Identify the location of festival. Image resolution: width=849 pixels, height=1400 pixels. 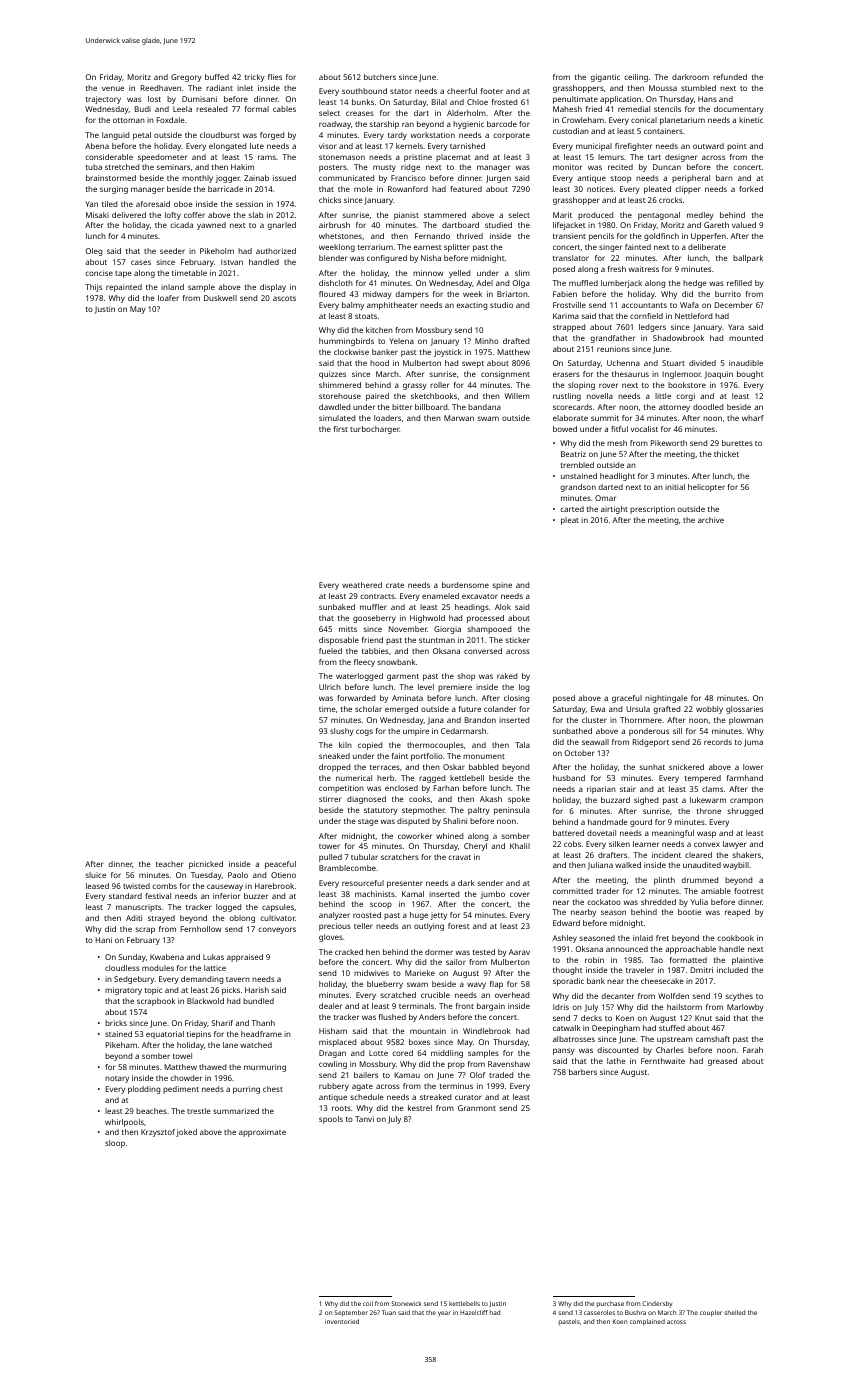
(158, 896).
